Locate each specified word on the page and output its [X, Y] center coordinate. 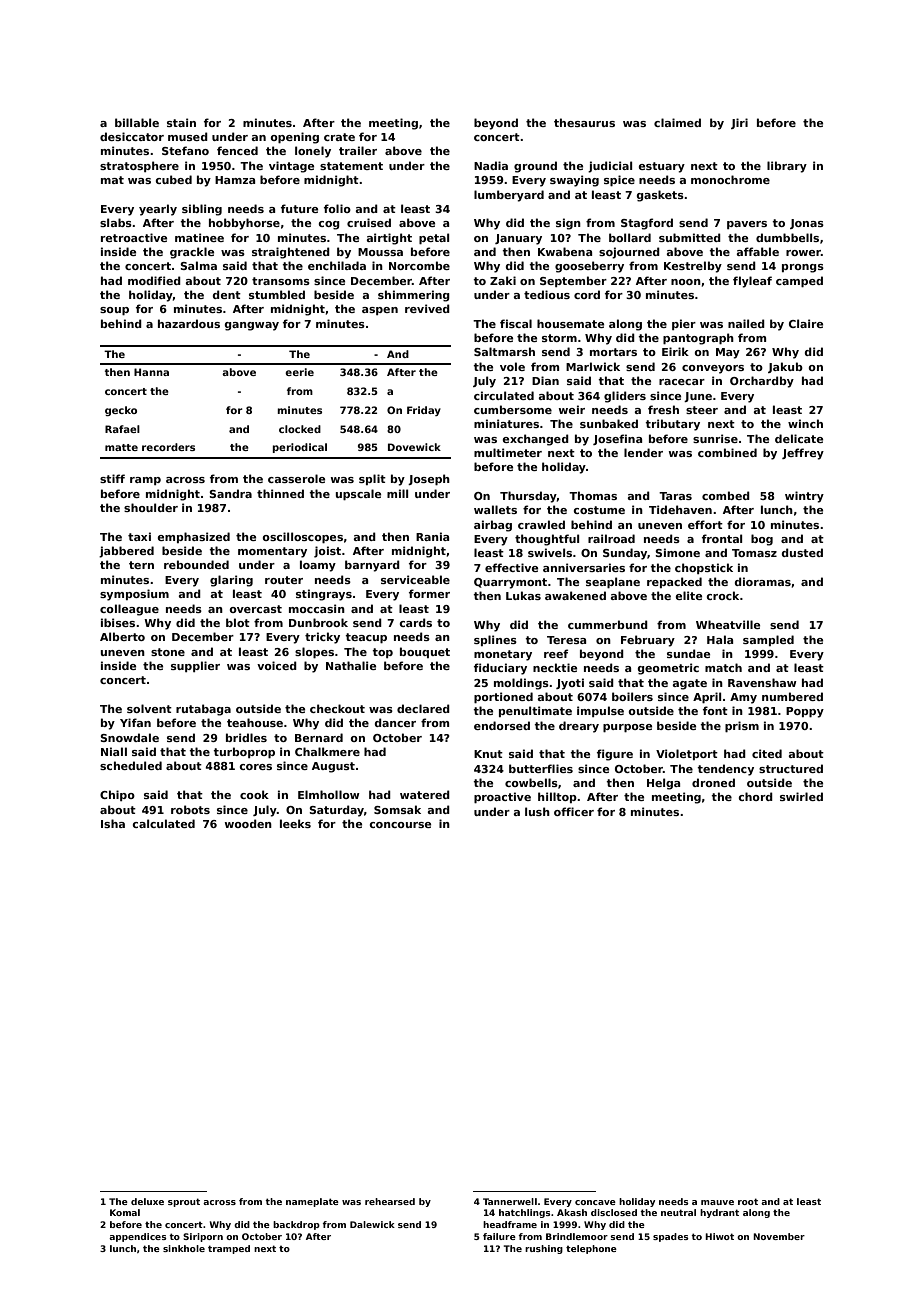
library [787, 167]
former [429, 593]
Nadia [491, 165]
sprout [184, 1202]
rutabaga [203, 710]
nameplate [312, 1202]
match [723, 667]
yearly [158, 210]
